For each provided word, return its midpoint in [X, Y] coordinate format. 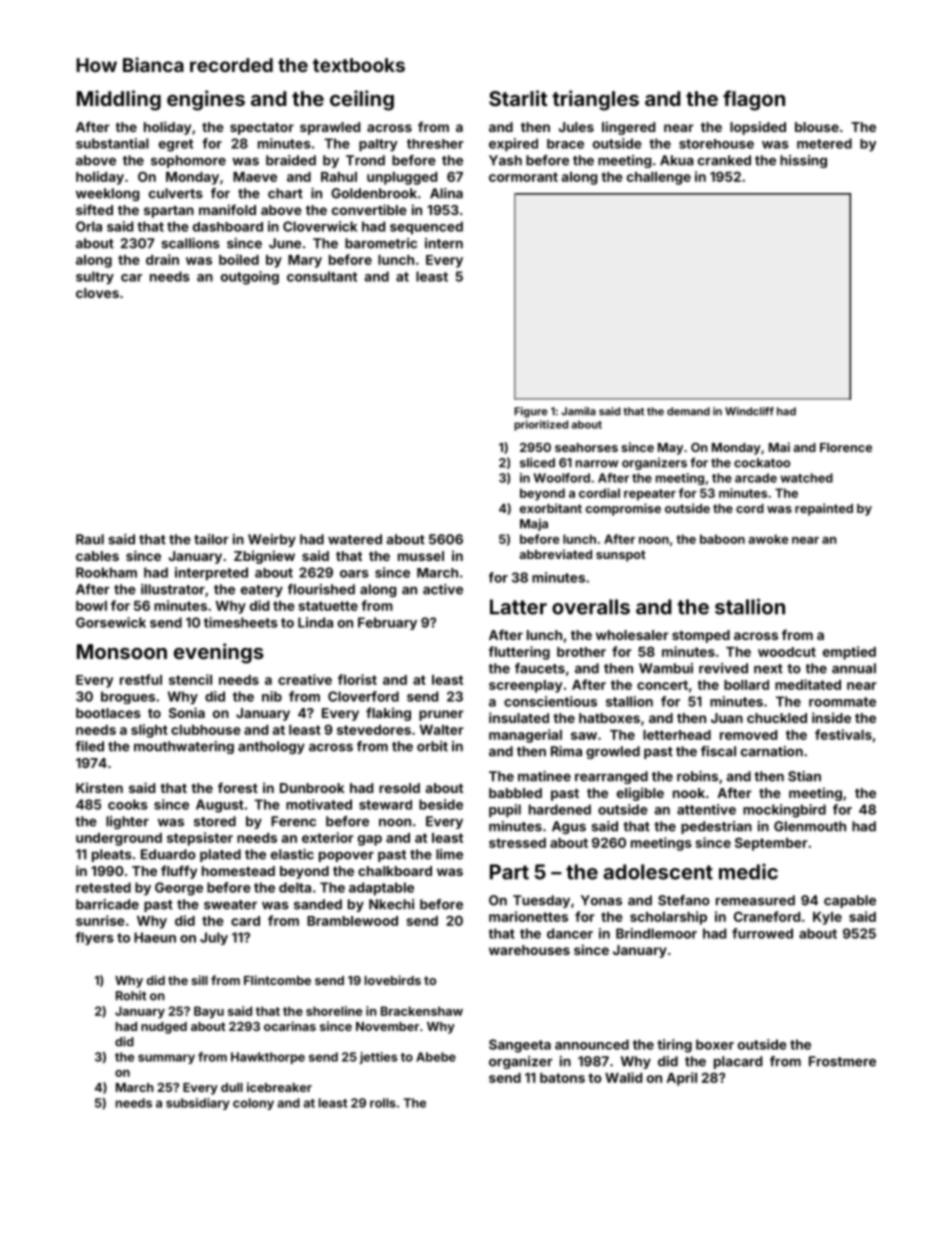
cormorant [523, 177]
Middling [119, 100]
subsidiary [198, 1104]
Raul [90, 539]
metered [824, 143]
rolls [383, 1103]
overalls [591, 607]
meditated [808, 684]
